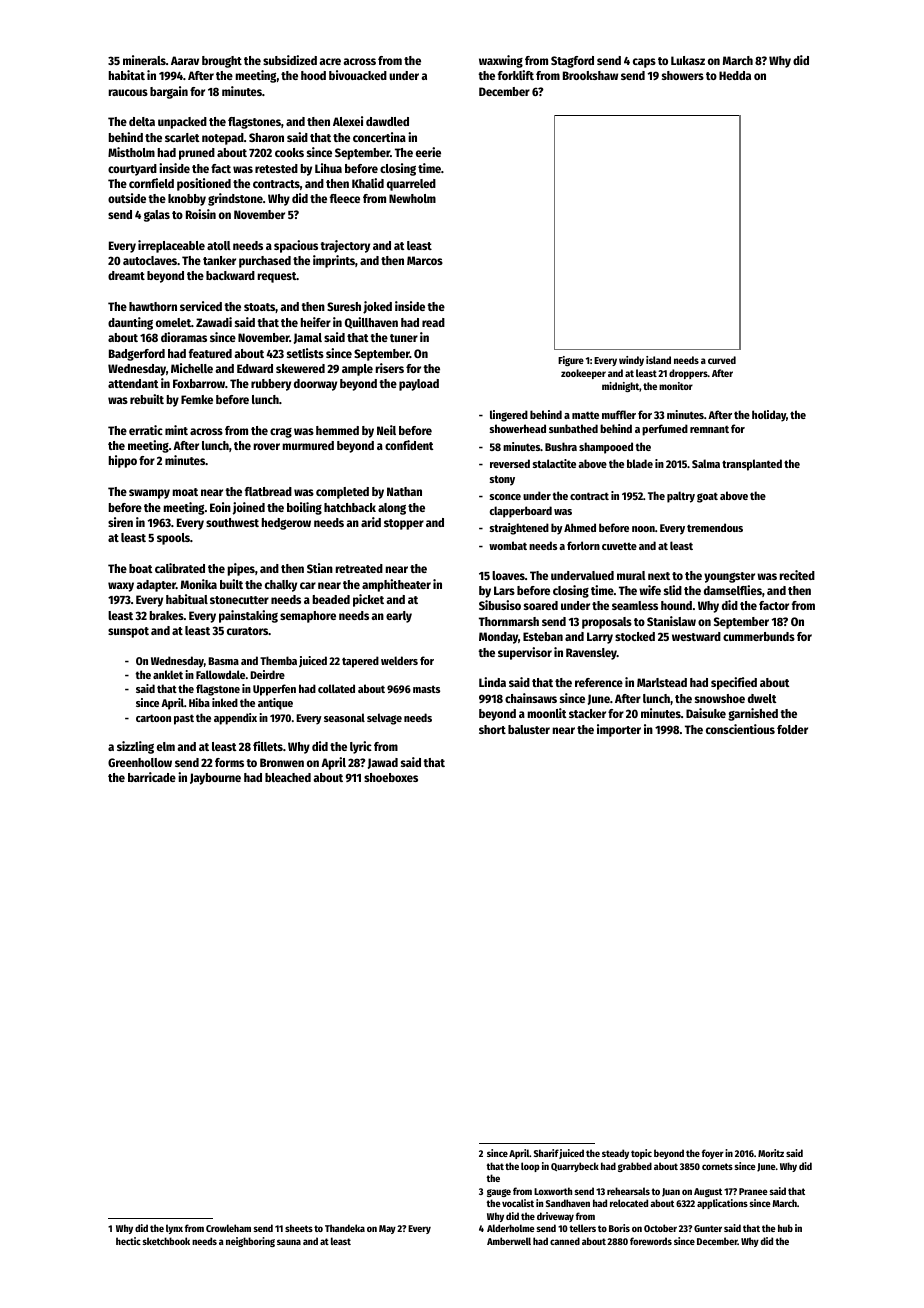  I want to click on hectic, so click(128, 1241).
